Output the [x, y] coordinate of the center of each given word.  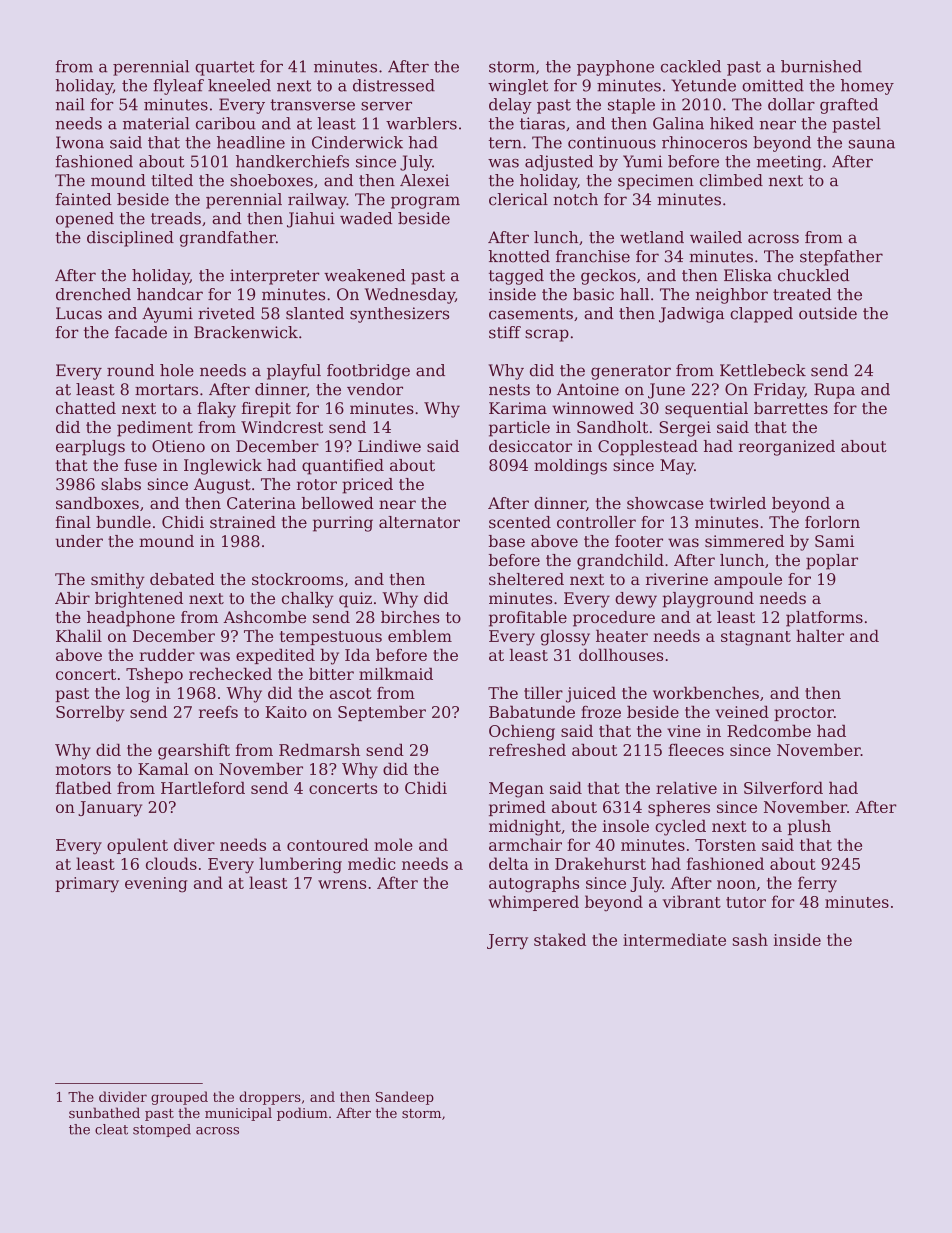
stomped [162, 1130]
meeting [789, 163]
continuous [612, 142]
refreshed [527, 750]
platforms [824, 619]
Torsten [725, 845]
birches [410, 617]
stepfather [841, 258]
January [110, 809]
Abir [72, 598]
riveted [226, 313]
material [156, 123]
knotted [519, 256]
